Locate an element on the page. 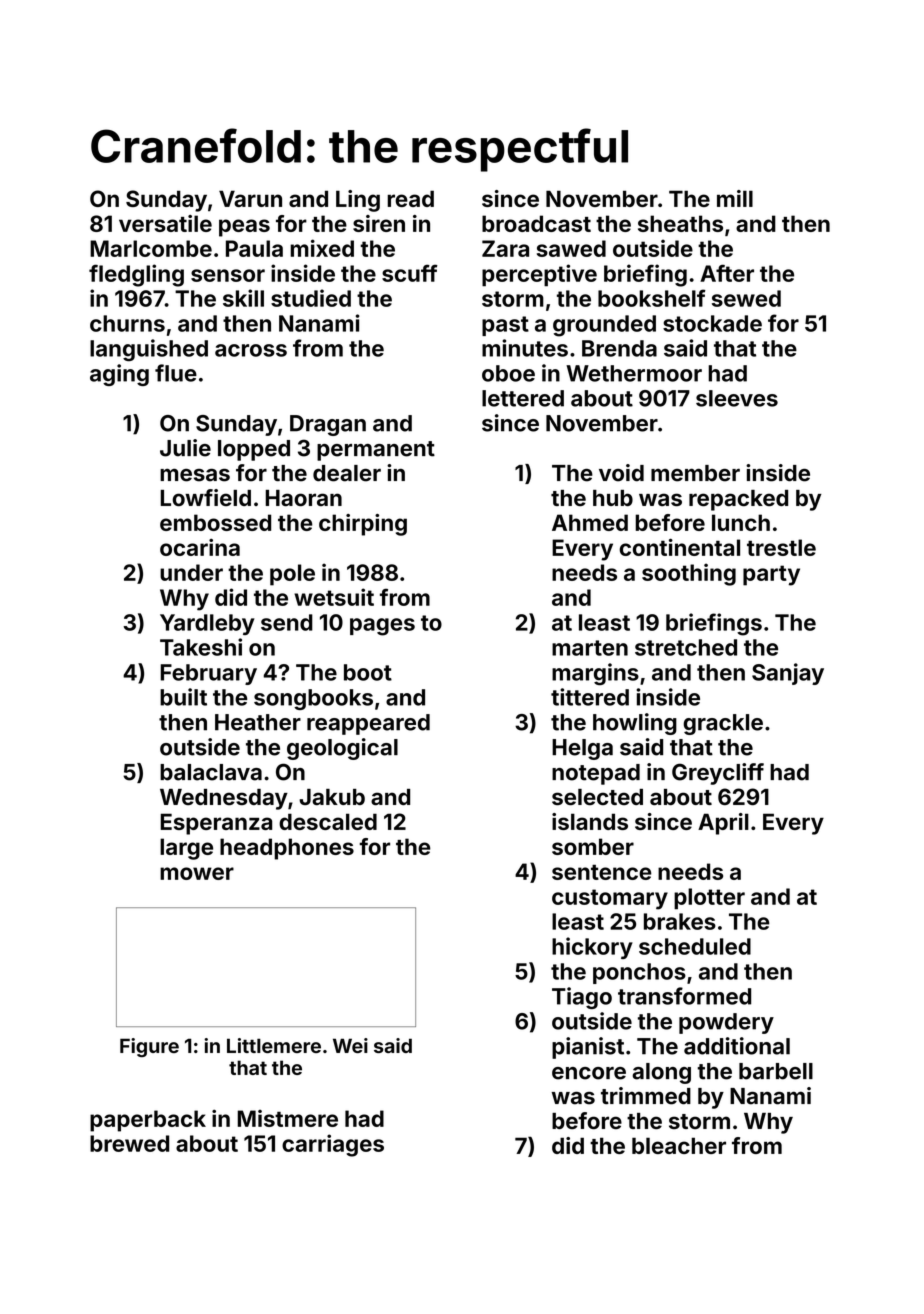 This image has width=924, height=1314. After is located at coordinates (727, 273).
